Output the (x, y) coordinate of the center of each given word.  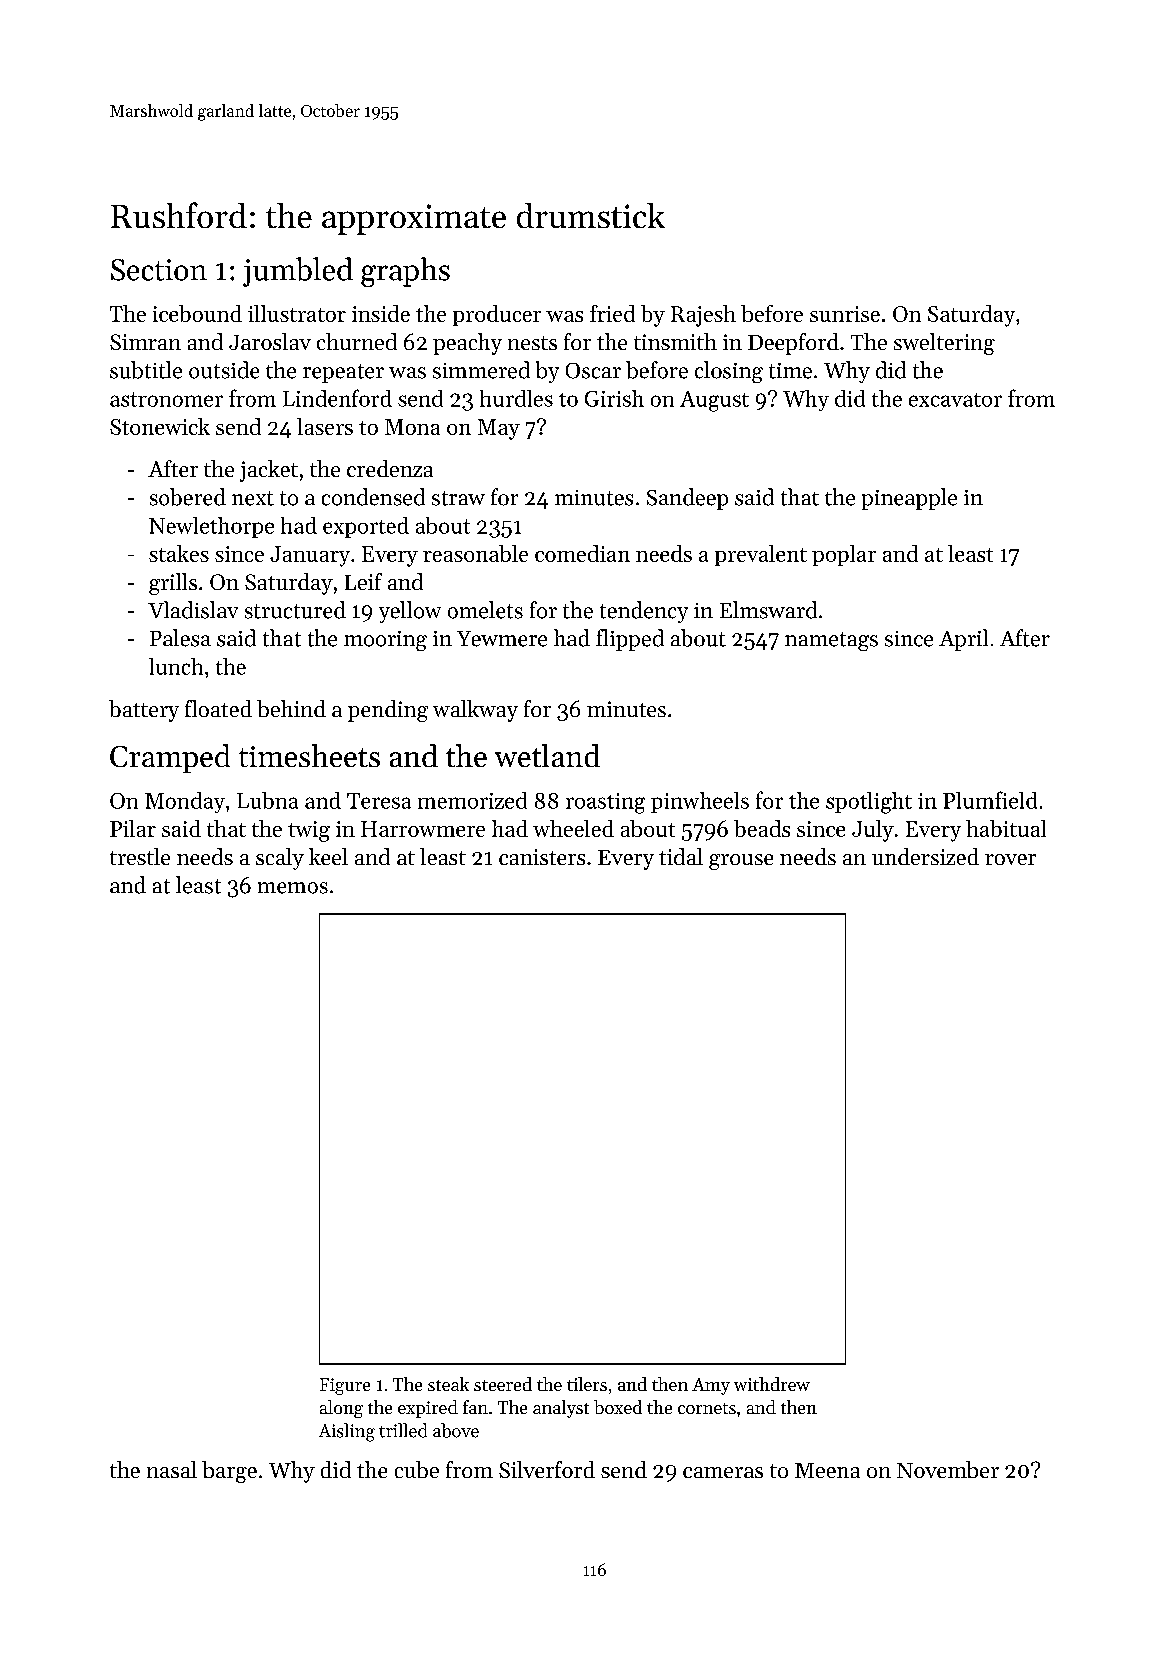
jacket (269, 471)
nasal (172, 1469)
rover (1010, 859)
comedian (582, 553)
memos (293, 888)
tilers (587, 1384)
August (714, 401)
